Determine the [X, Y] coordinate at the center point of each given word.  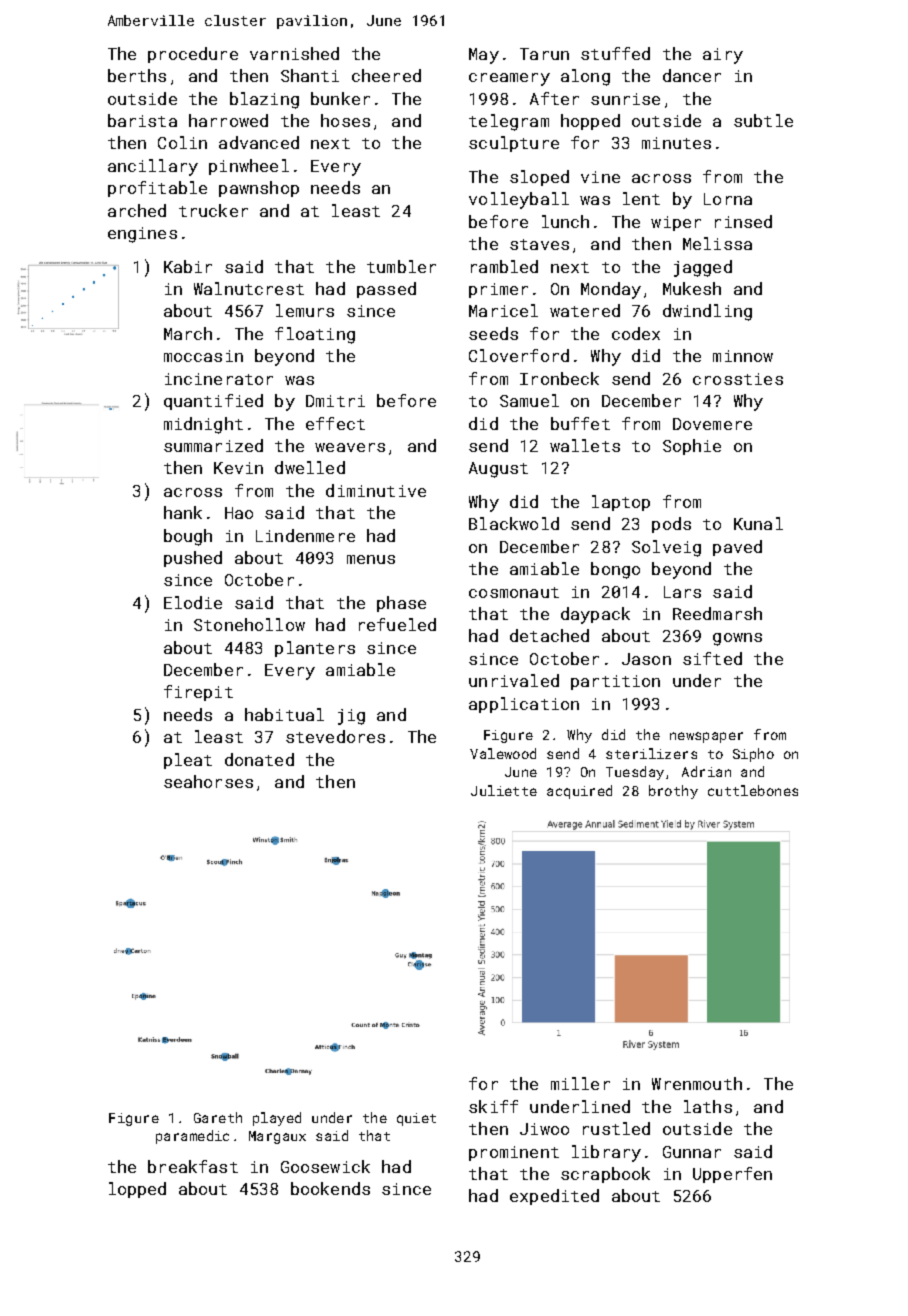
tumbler [401, 266]
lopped [137, 1190]
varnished [294, 53]
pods [671, 525]
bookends [330, 1188]
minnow [743, 356]
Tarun [544, 54]
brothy [673, 792]
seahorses [208, 781]
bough [188, 537]
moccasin [203, 356]
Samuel [529, 400]
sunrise [625, 99]
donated [259, 759]
